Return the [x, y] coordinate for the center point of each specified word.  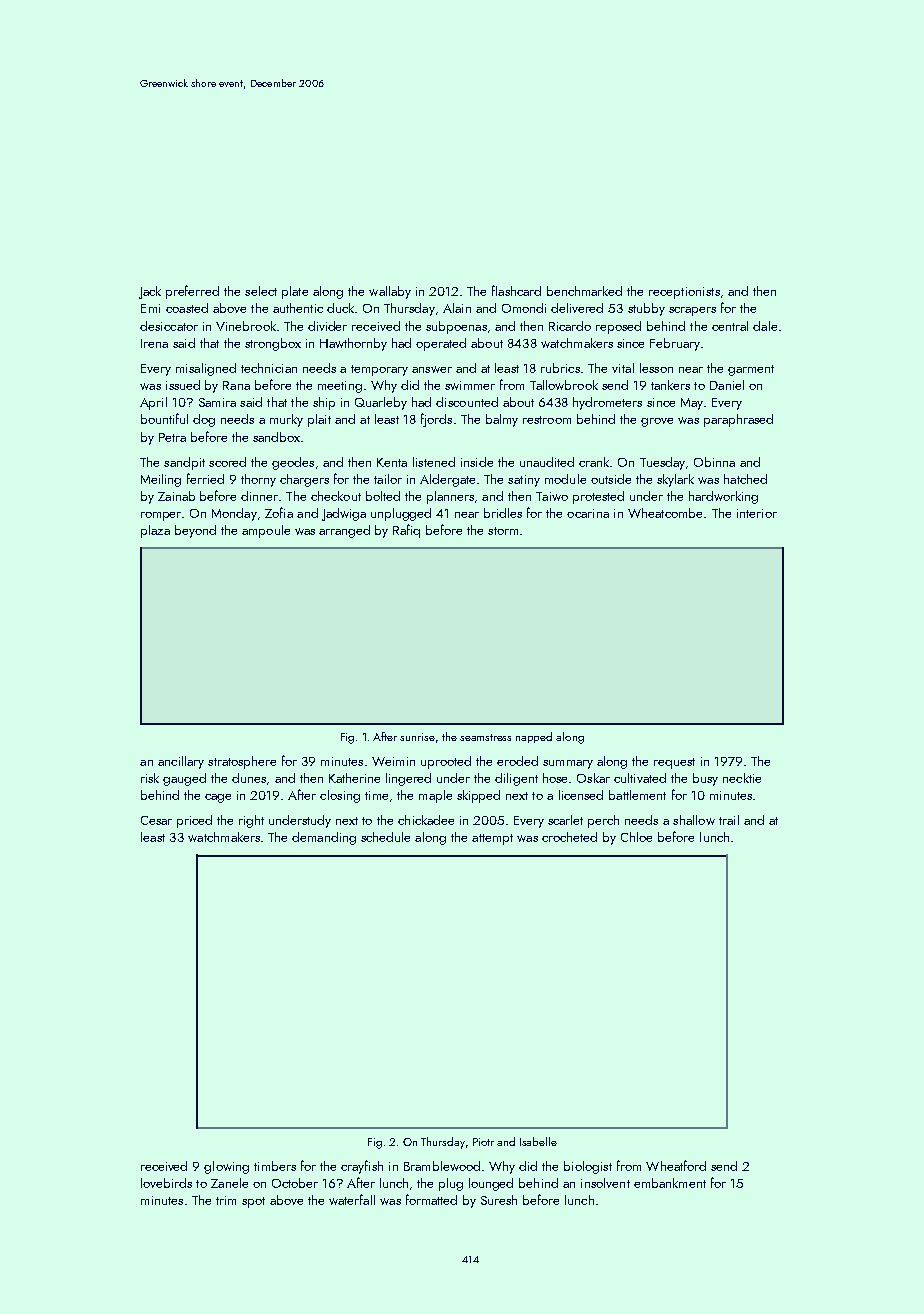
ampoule [266, 531]
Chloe [636, 837]
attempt [492, 839]
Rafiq [406, 531]
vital [623, 368]
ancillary [181, 762]
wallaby [390, 292]
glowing [226, 1167]
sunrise [417, 737]
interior [757, 513]
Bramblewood [442, 1166]
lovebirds [166, 1183]
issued [183, 385]
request [674, 763]
